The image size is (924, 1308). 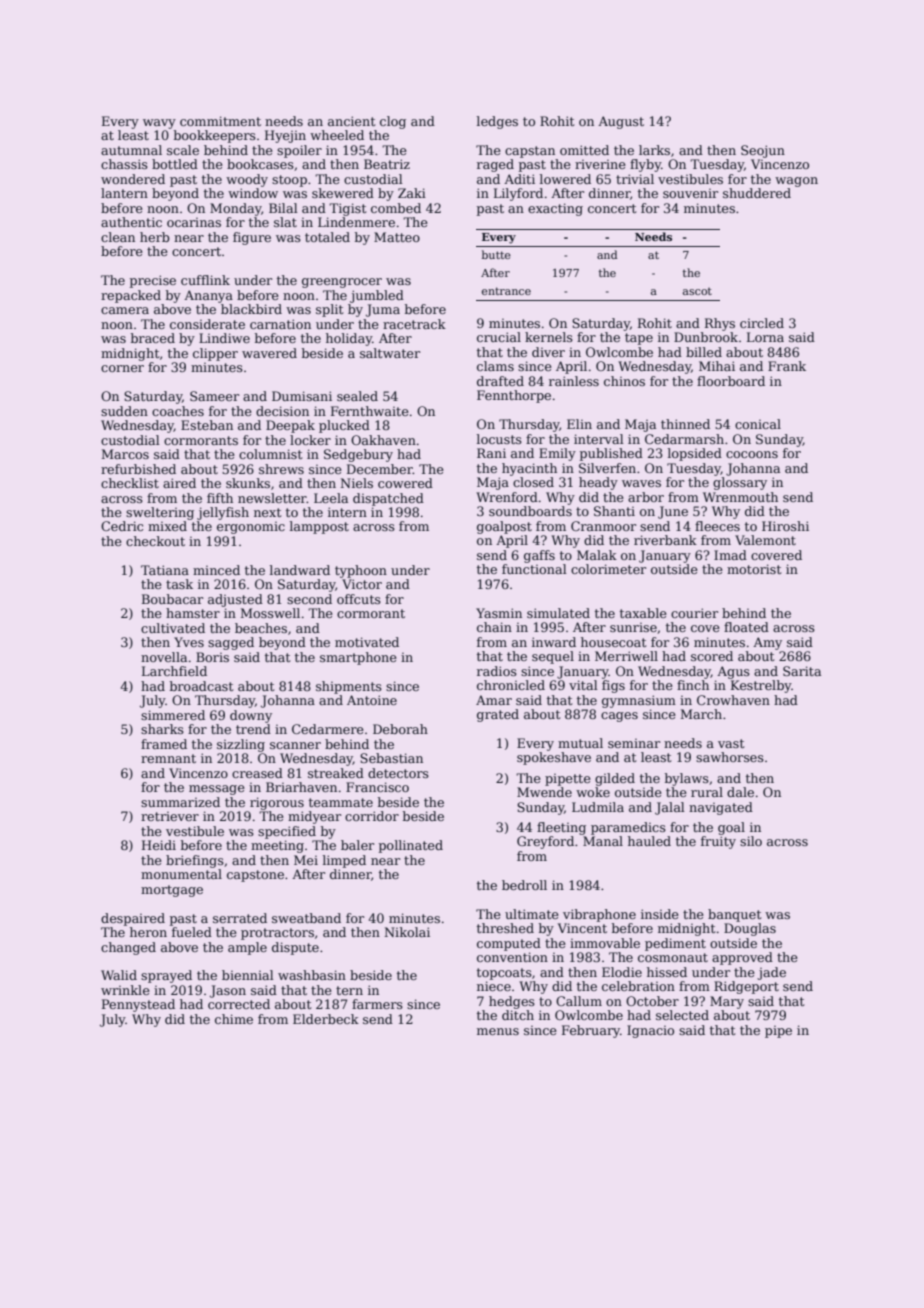 What do you see at coordinates (497, 122) in the screenshot?
I see `ledges` at bounding box center [497, 122].
